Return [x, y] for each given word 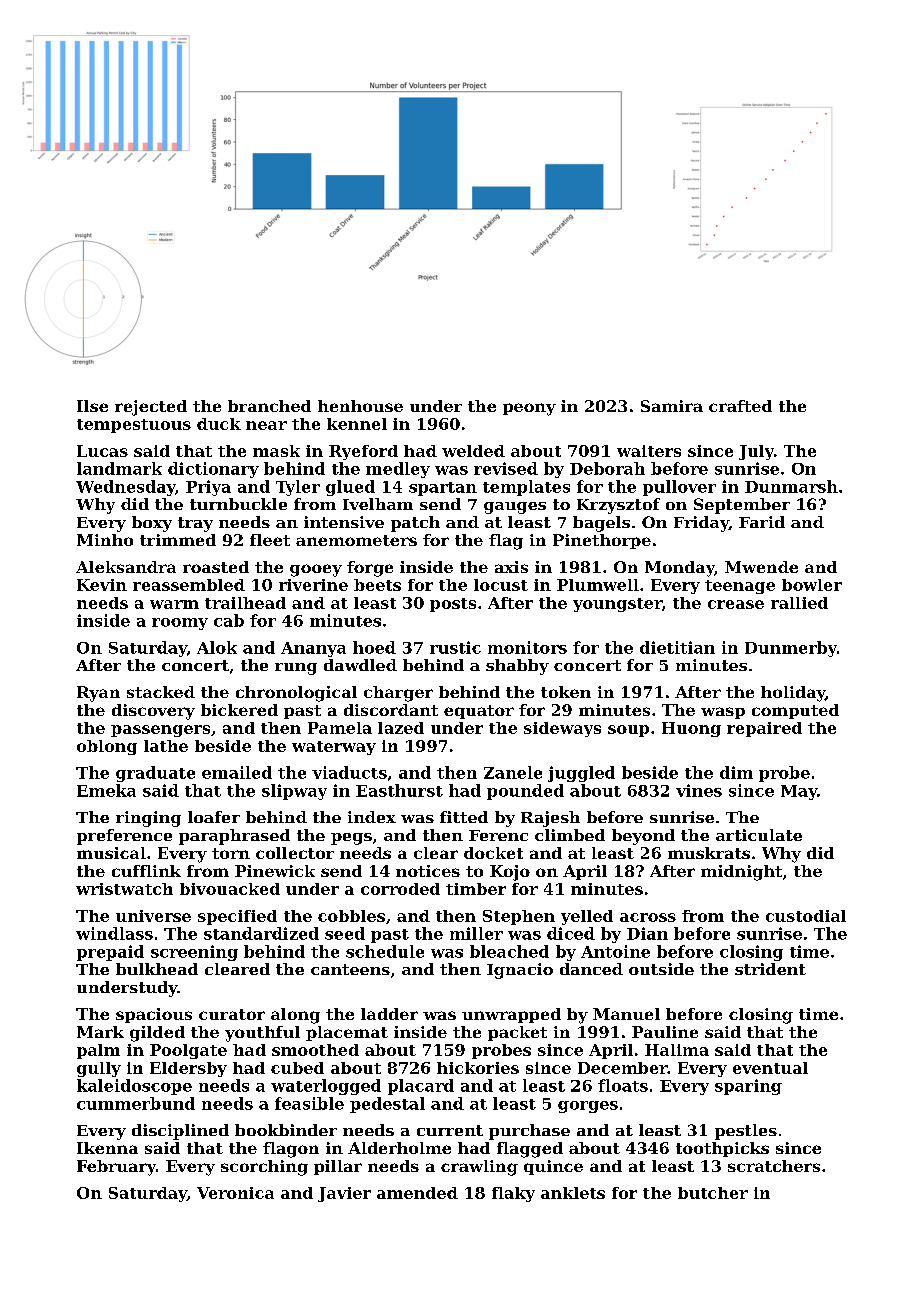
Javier [344, 1194]
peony [529, 409]
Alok [217, 647]
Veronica [235, 1193]
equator [479, 712]
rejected [151, 408]
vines [699, 790]
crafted [740, 406]
